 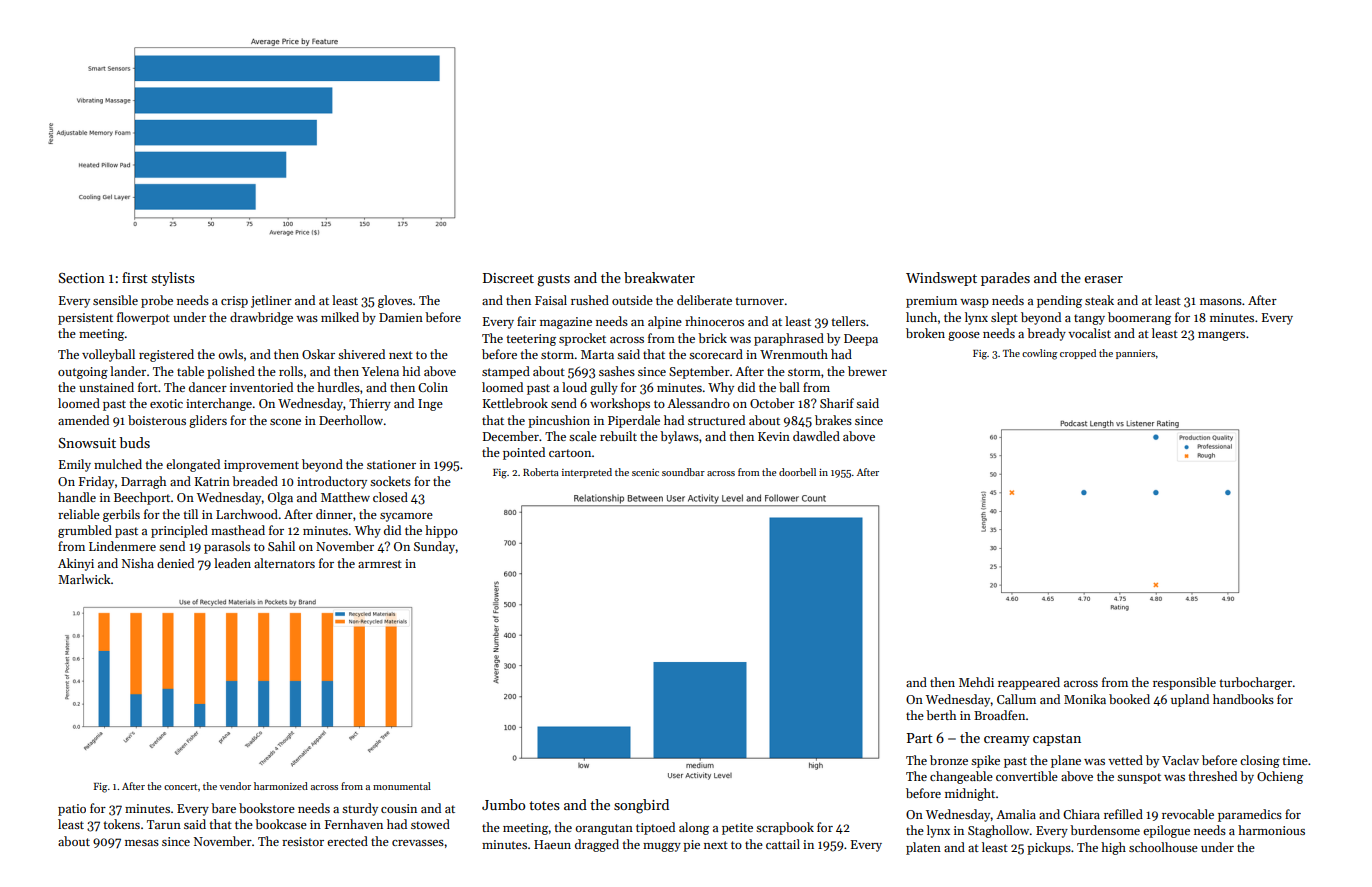 I want to click on mangers, so click(x=1221, y=336).
